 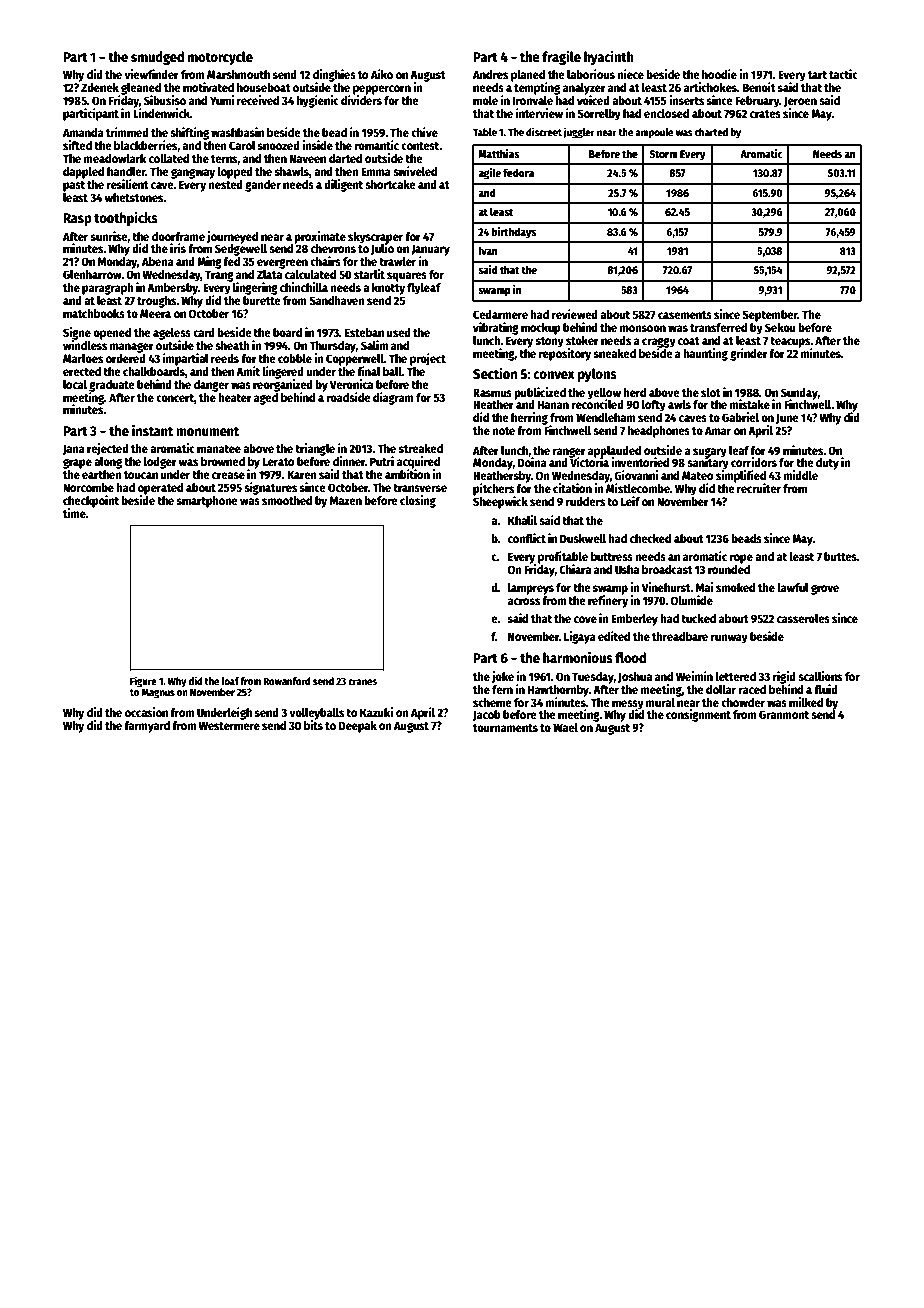 What do you see at coordinates (565, 727) in the image?
I see `Wael` at bounding box center [565, 727].
